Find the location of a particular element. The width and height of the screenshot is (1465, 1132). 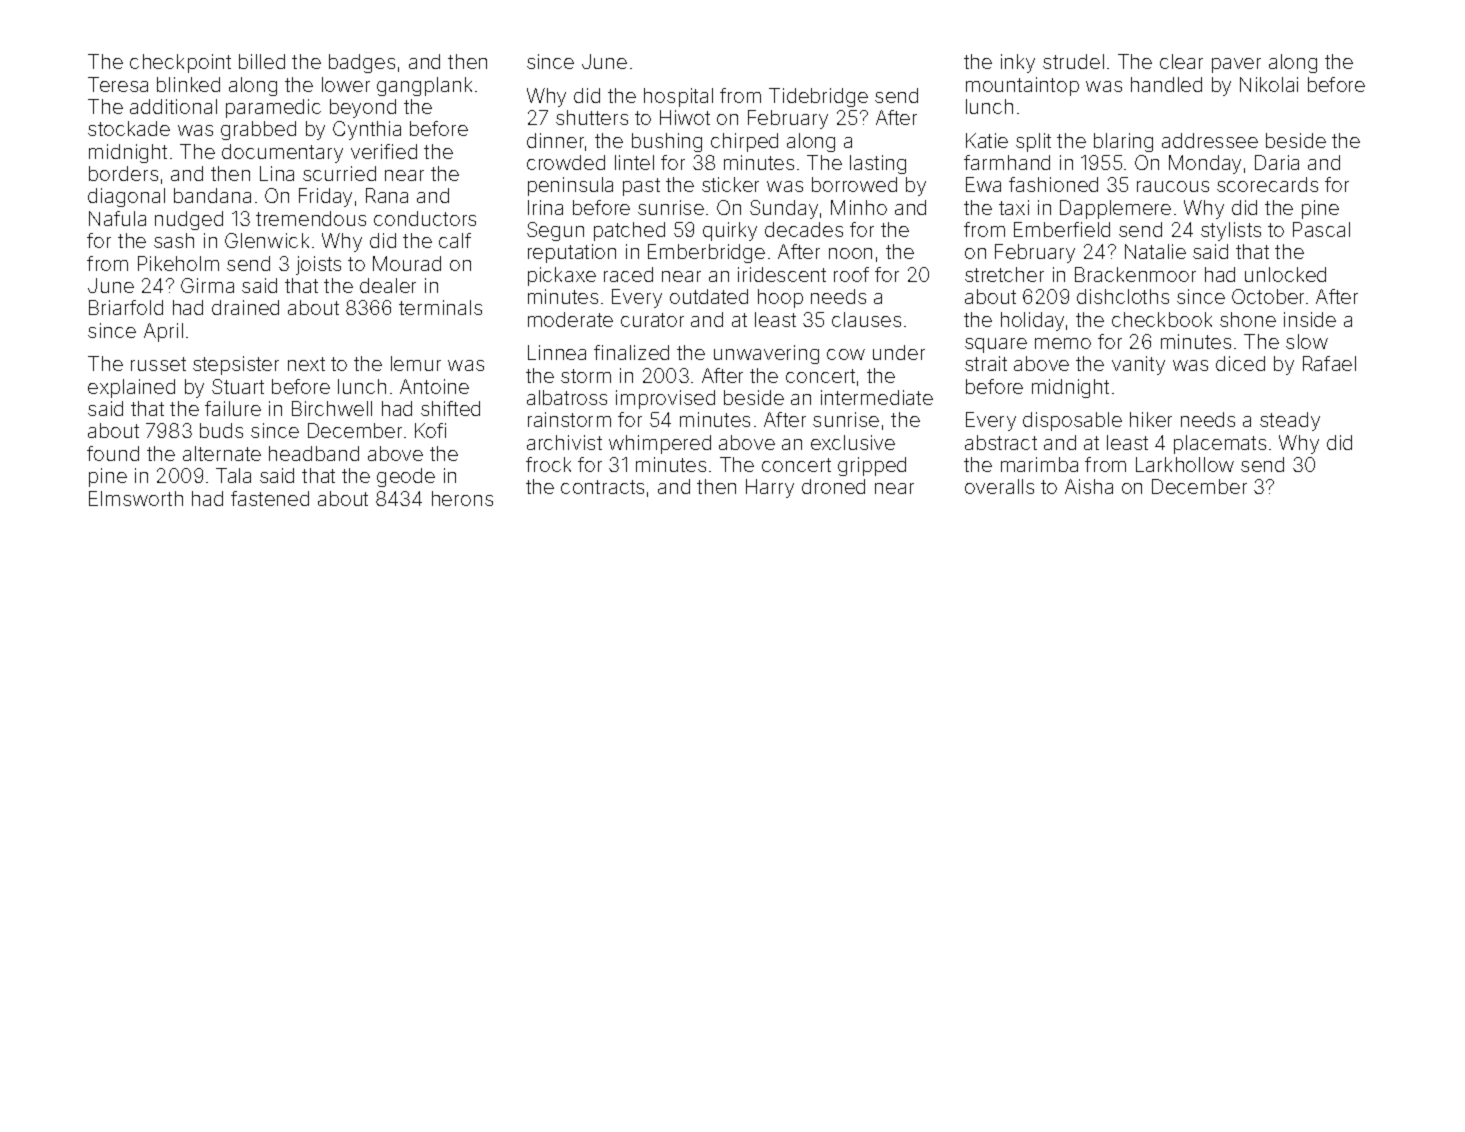

fastened is located at coordinates (270, 498).
